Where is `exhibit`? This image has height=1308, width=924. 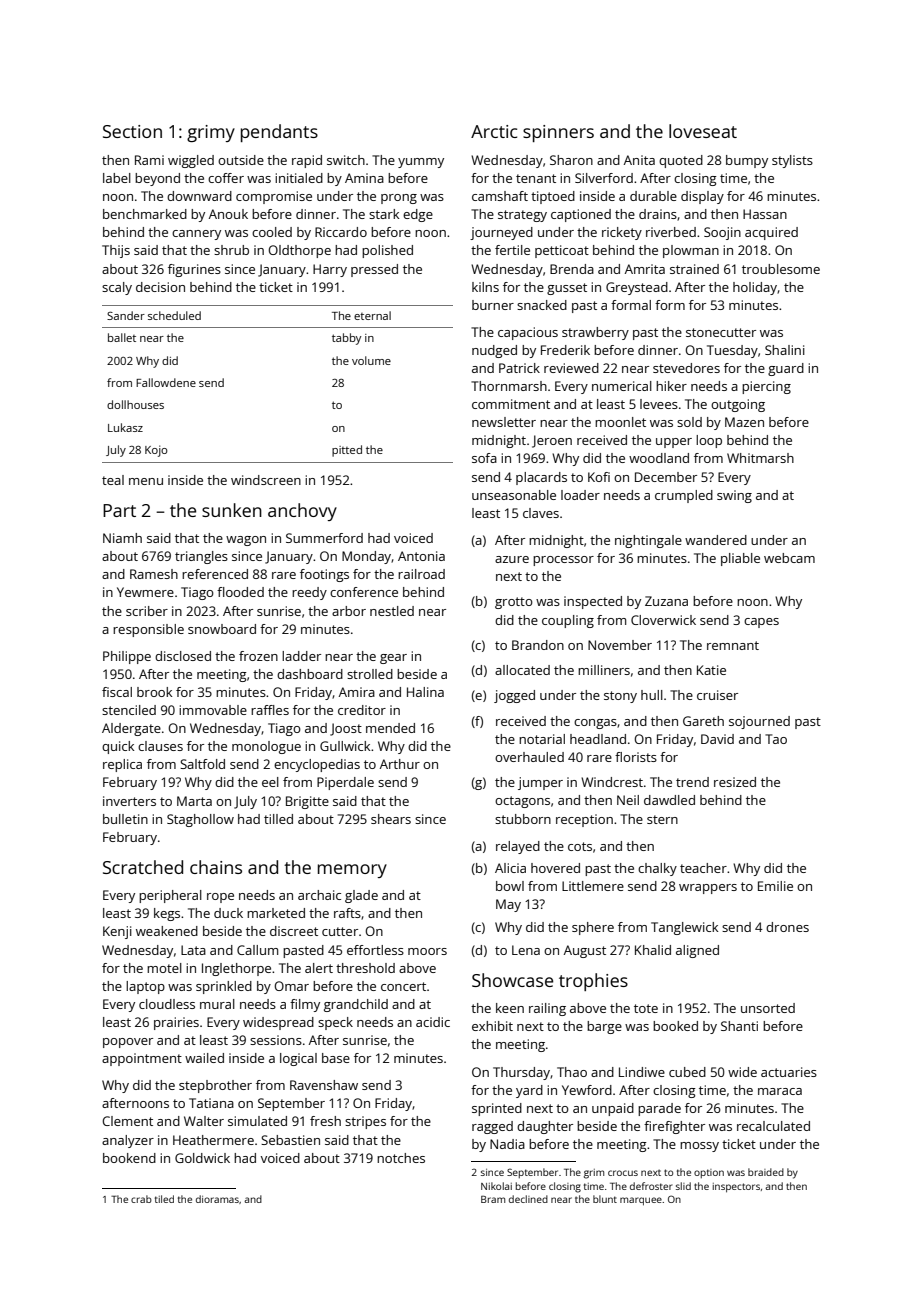
exhibit is located at coordinates (492, 1026).
